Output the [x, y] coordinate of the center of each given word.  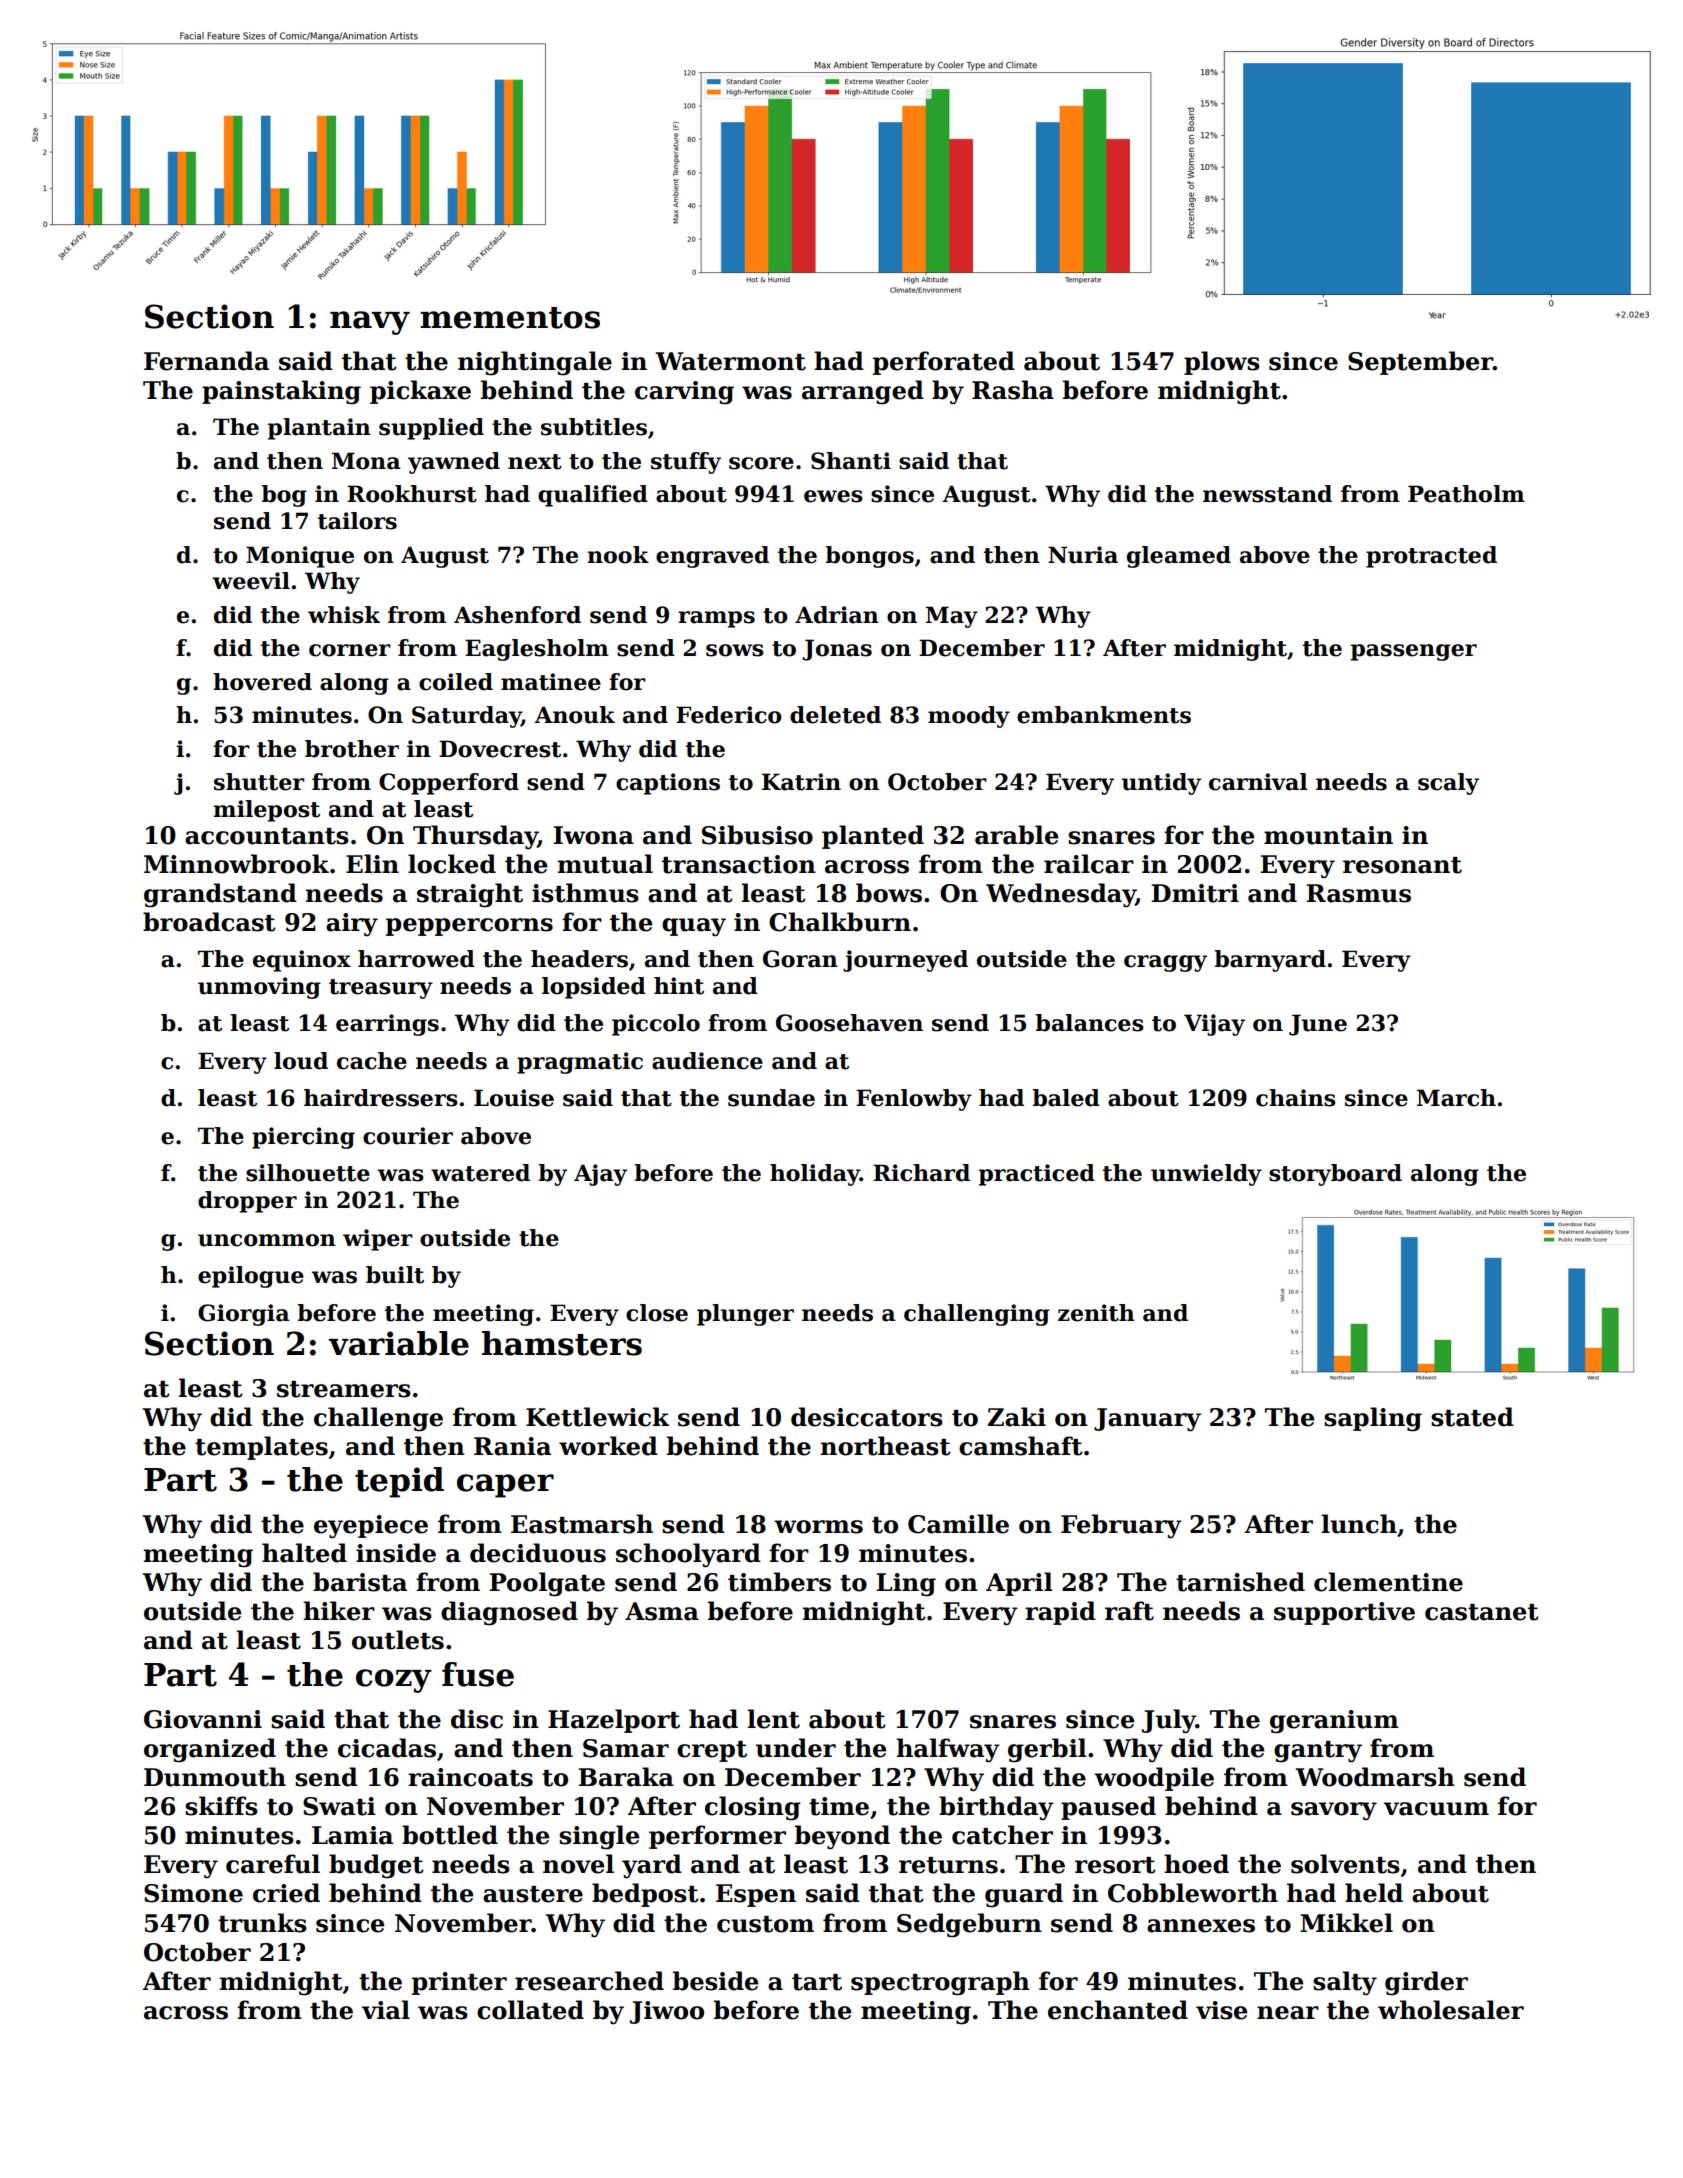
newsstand [1267, 494]
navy [370, 323]
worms [818, 1527]
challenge [378, 1419]
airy [352, 925]
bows [889, 893]
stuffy [686, 463]
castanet [1482, 1612]
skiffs [221, 1806]
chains [1296, 1098]
